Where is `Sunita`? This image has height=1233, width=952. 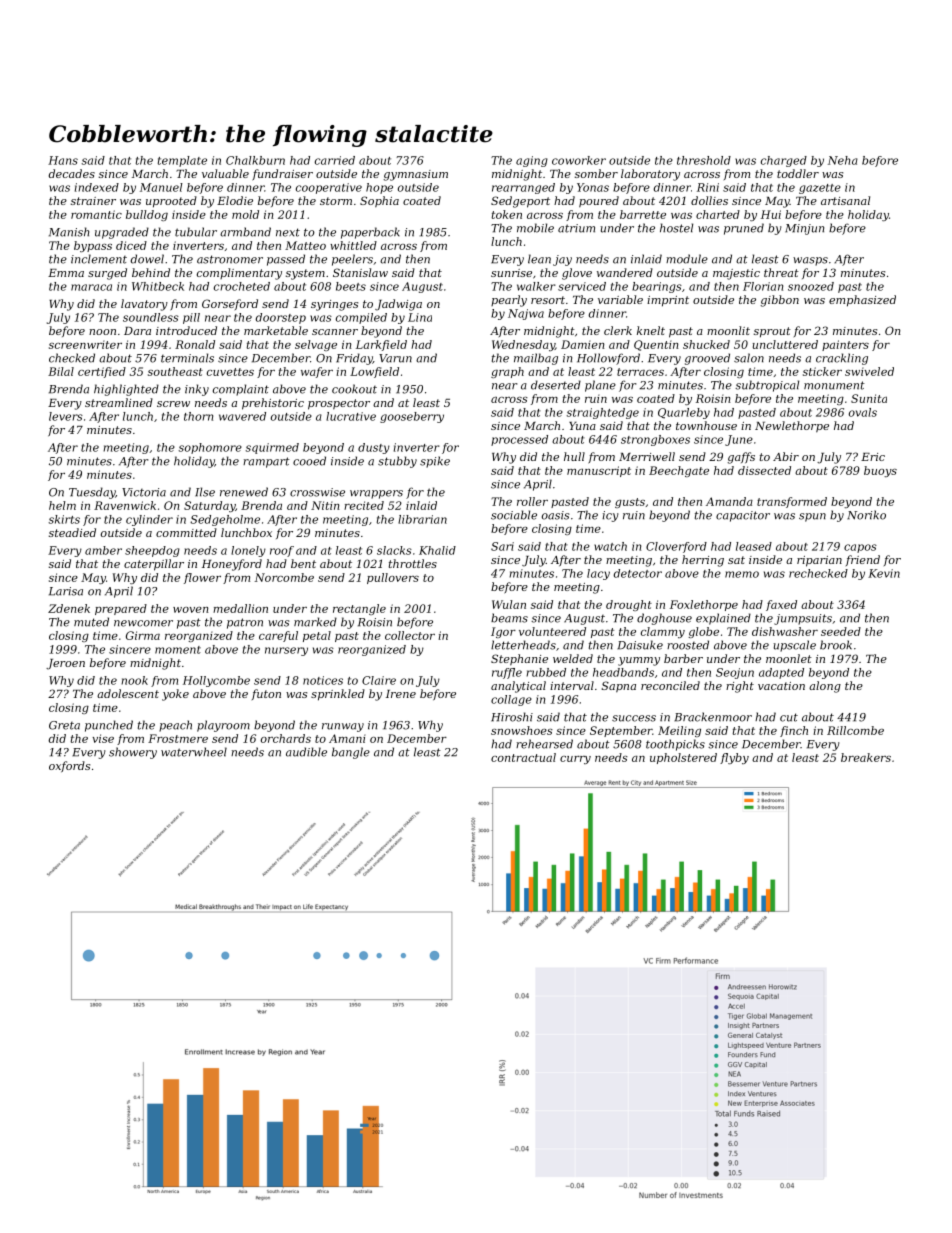 Sunita is located at coordinates (869, 398).
